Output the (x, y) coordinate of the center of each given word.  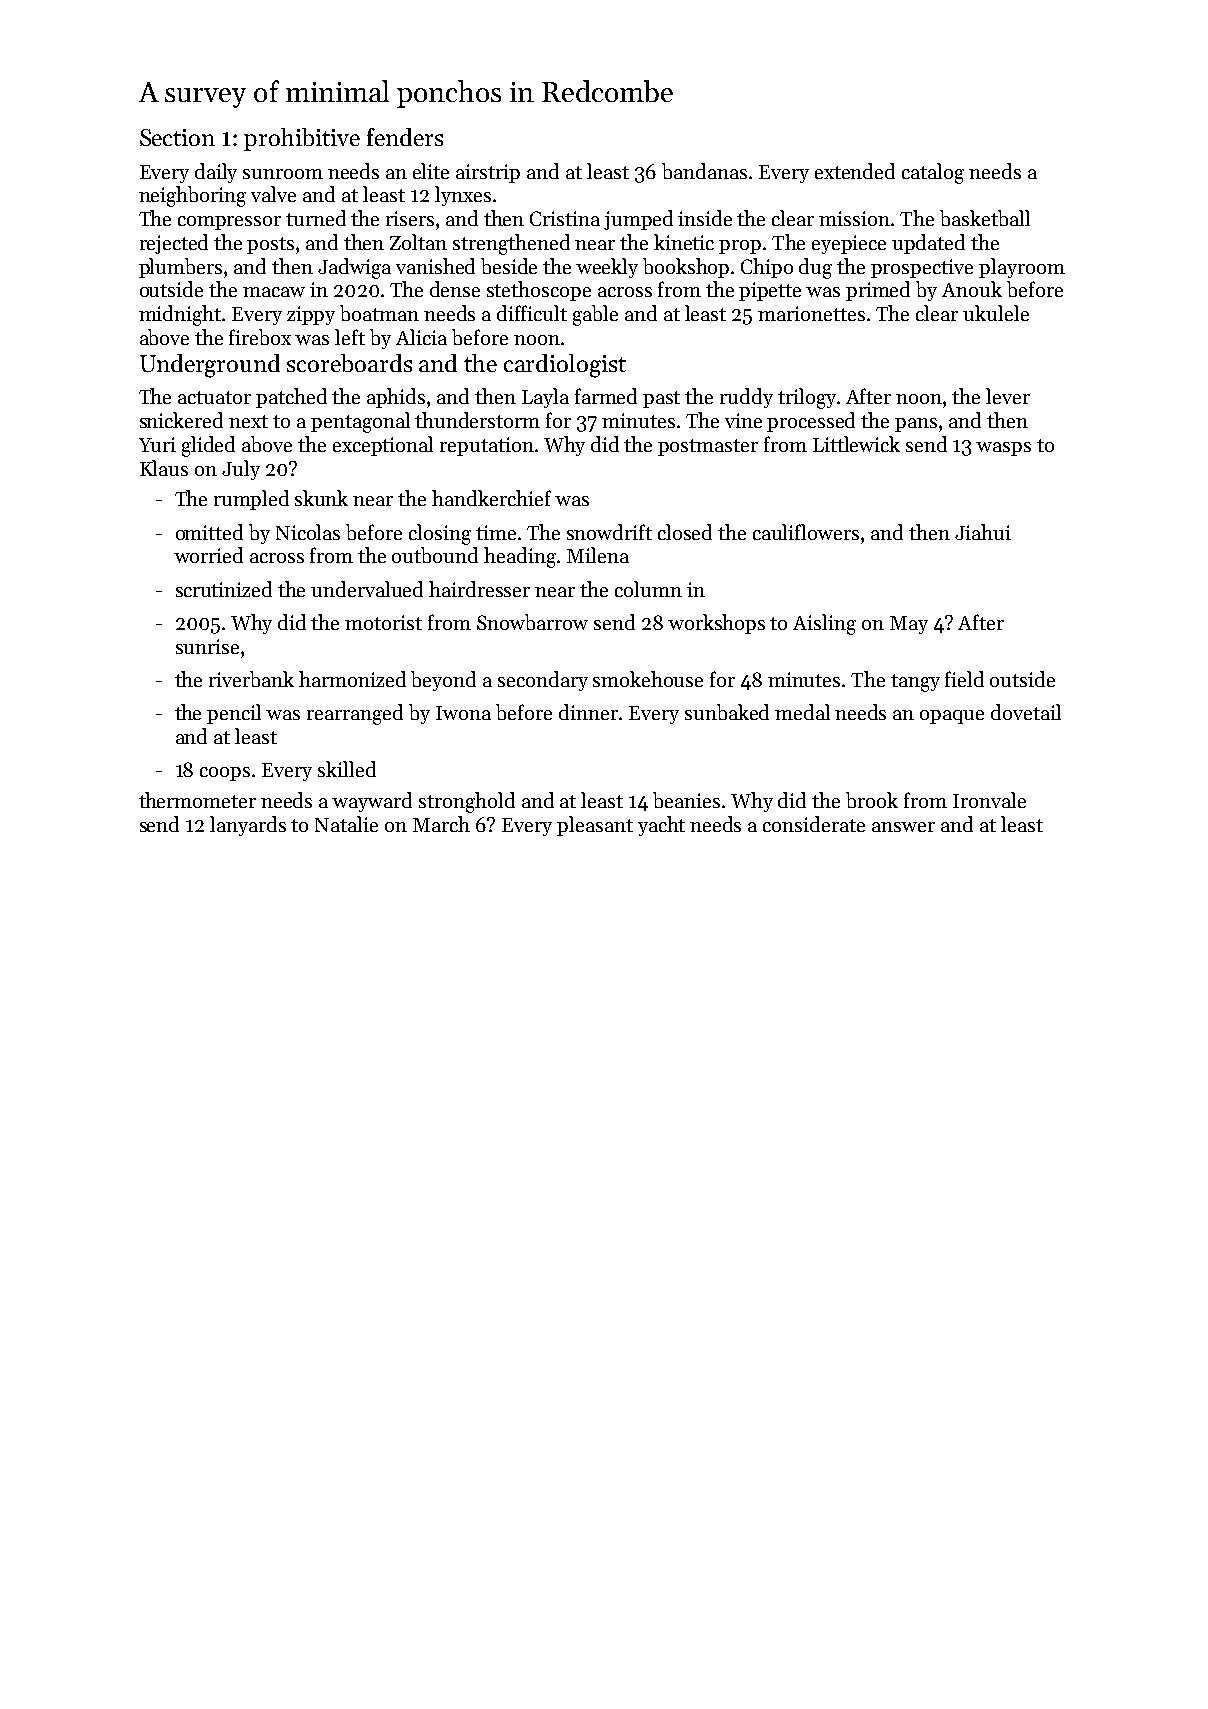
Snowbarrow (532, 622)
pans (916, 425)
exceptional (383, 446)
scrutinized (224, 589)
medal (802, 712)
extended (855, 171)
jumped (638, 220)
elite (431, 171)
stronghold (467, 802)
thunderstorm (477, 420)
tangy (915, 683)
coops (225, 774)
